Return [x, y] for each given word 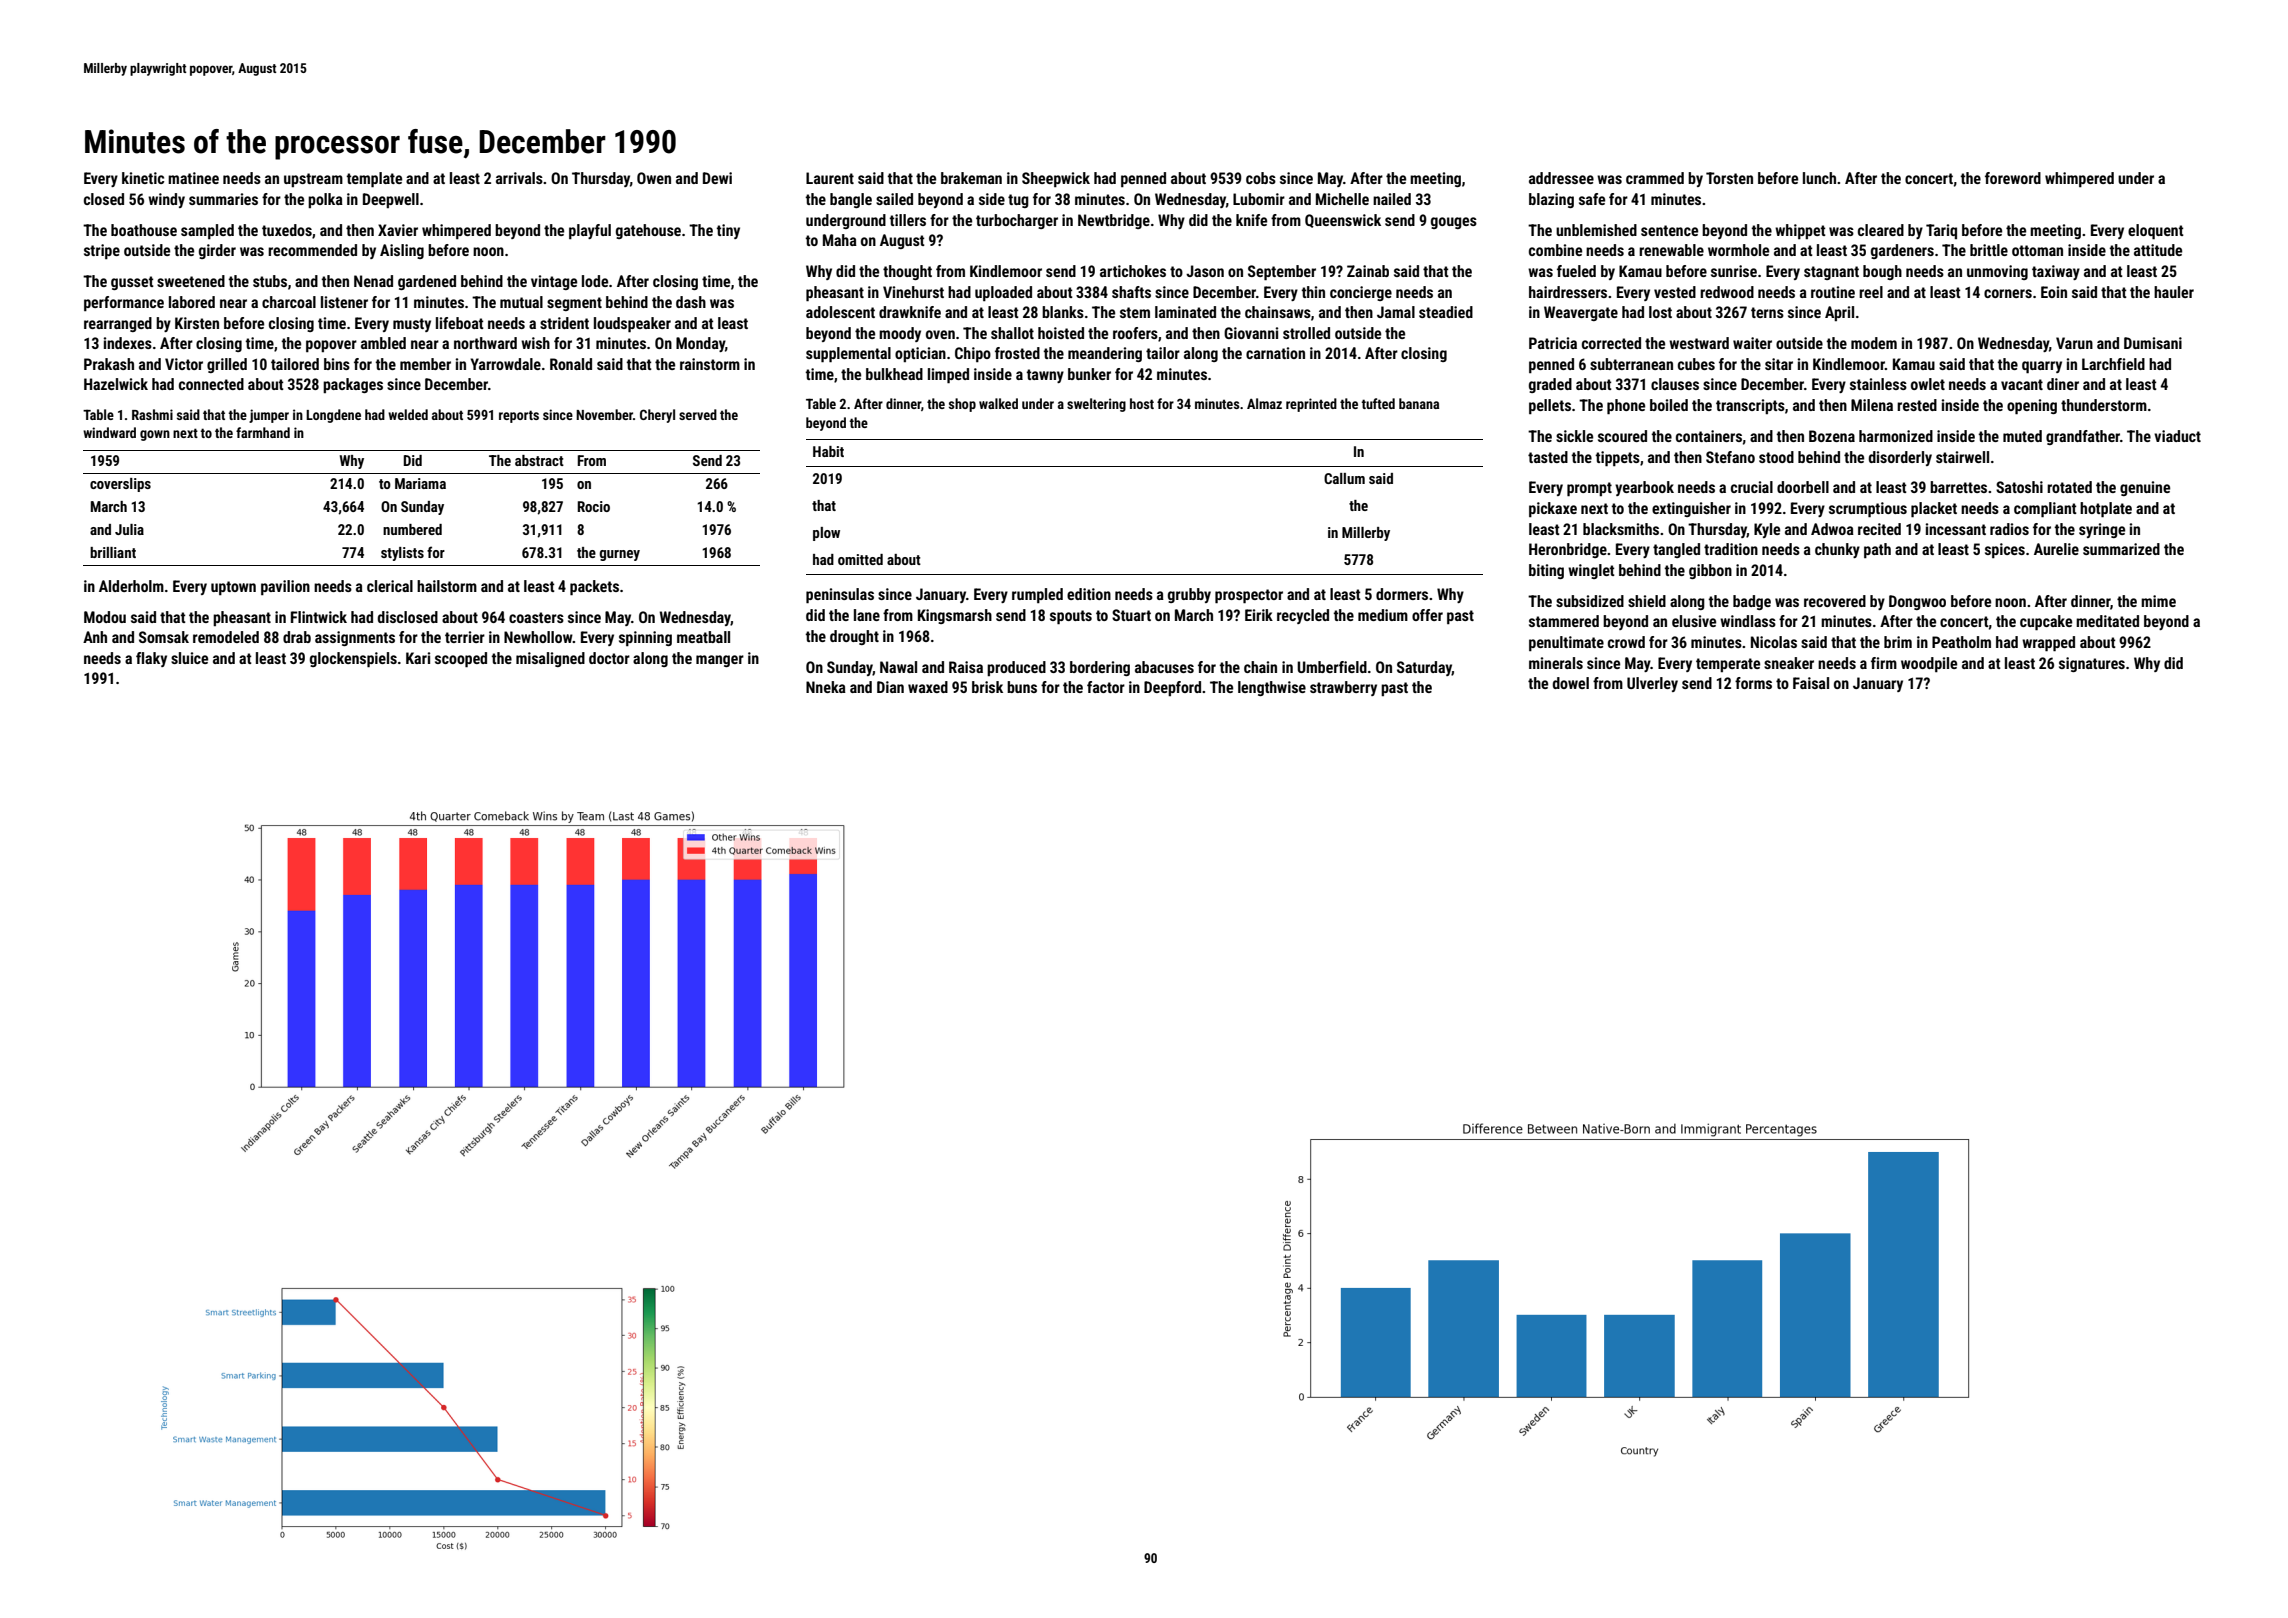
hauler [2174, 292]
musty [412, 325]
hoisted [1061, 333]
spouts [1071, 617]
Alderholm [131, 586]
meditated [2107, 621]
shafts [1131, 292]
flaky [151, 659]
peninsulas [840, 595]
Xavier [398, 230]
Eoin [2054, 292]
